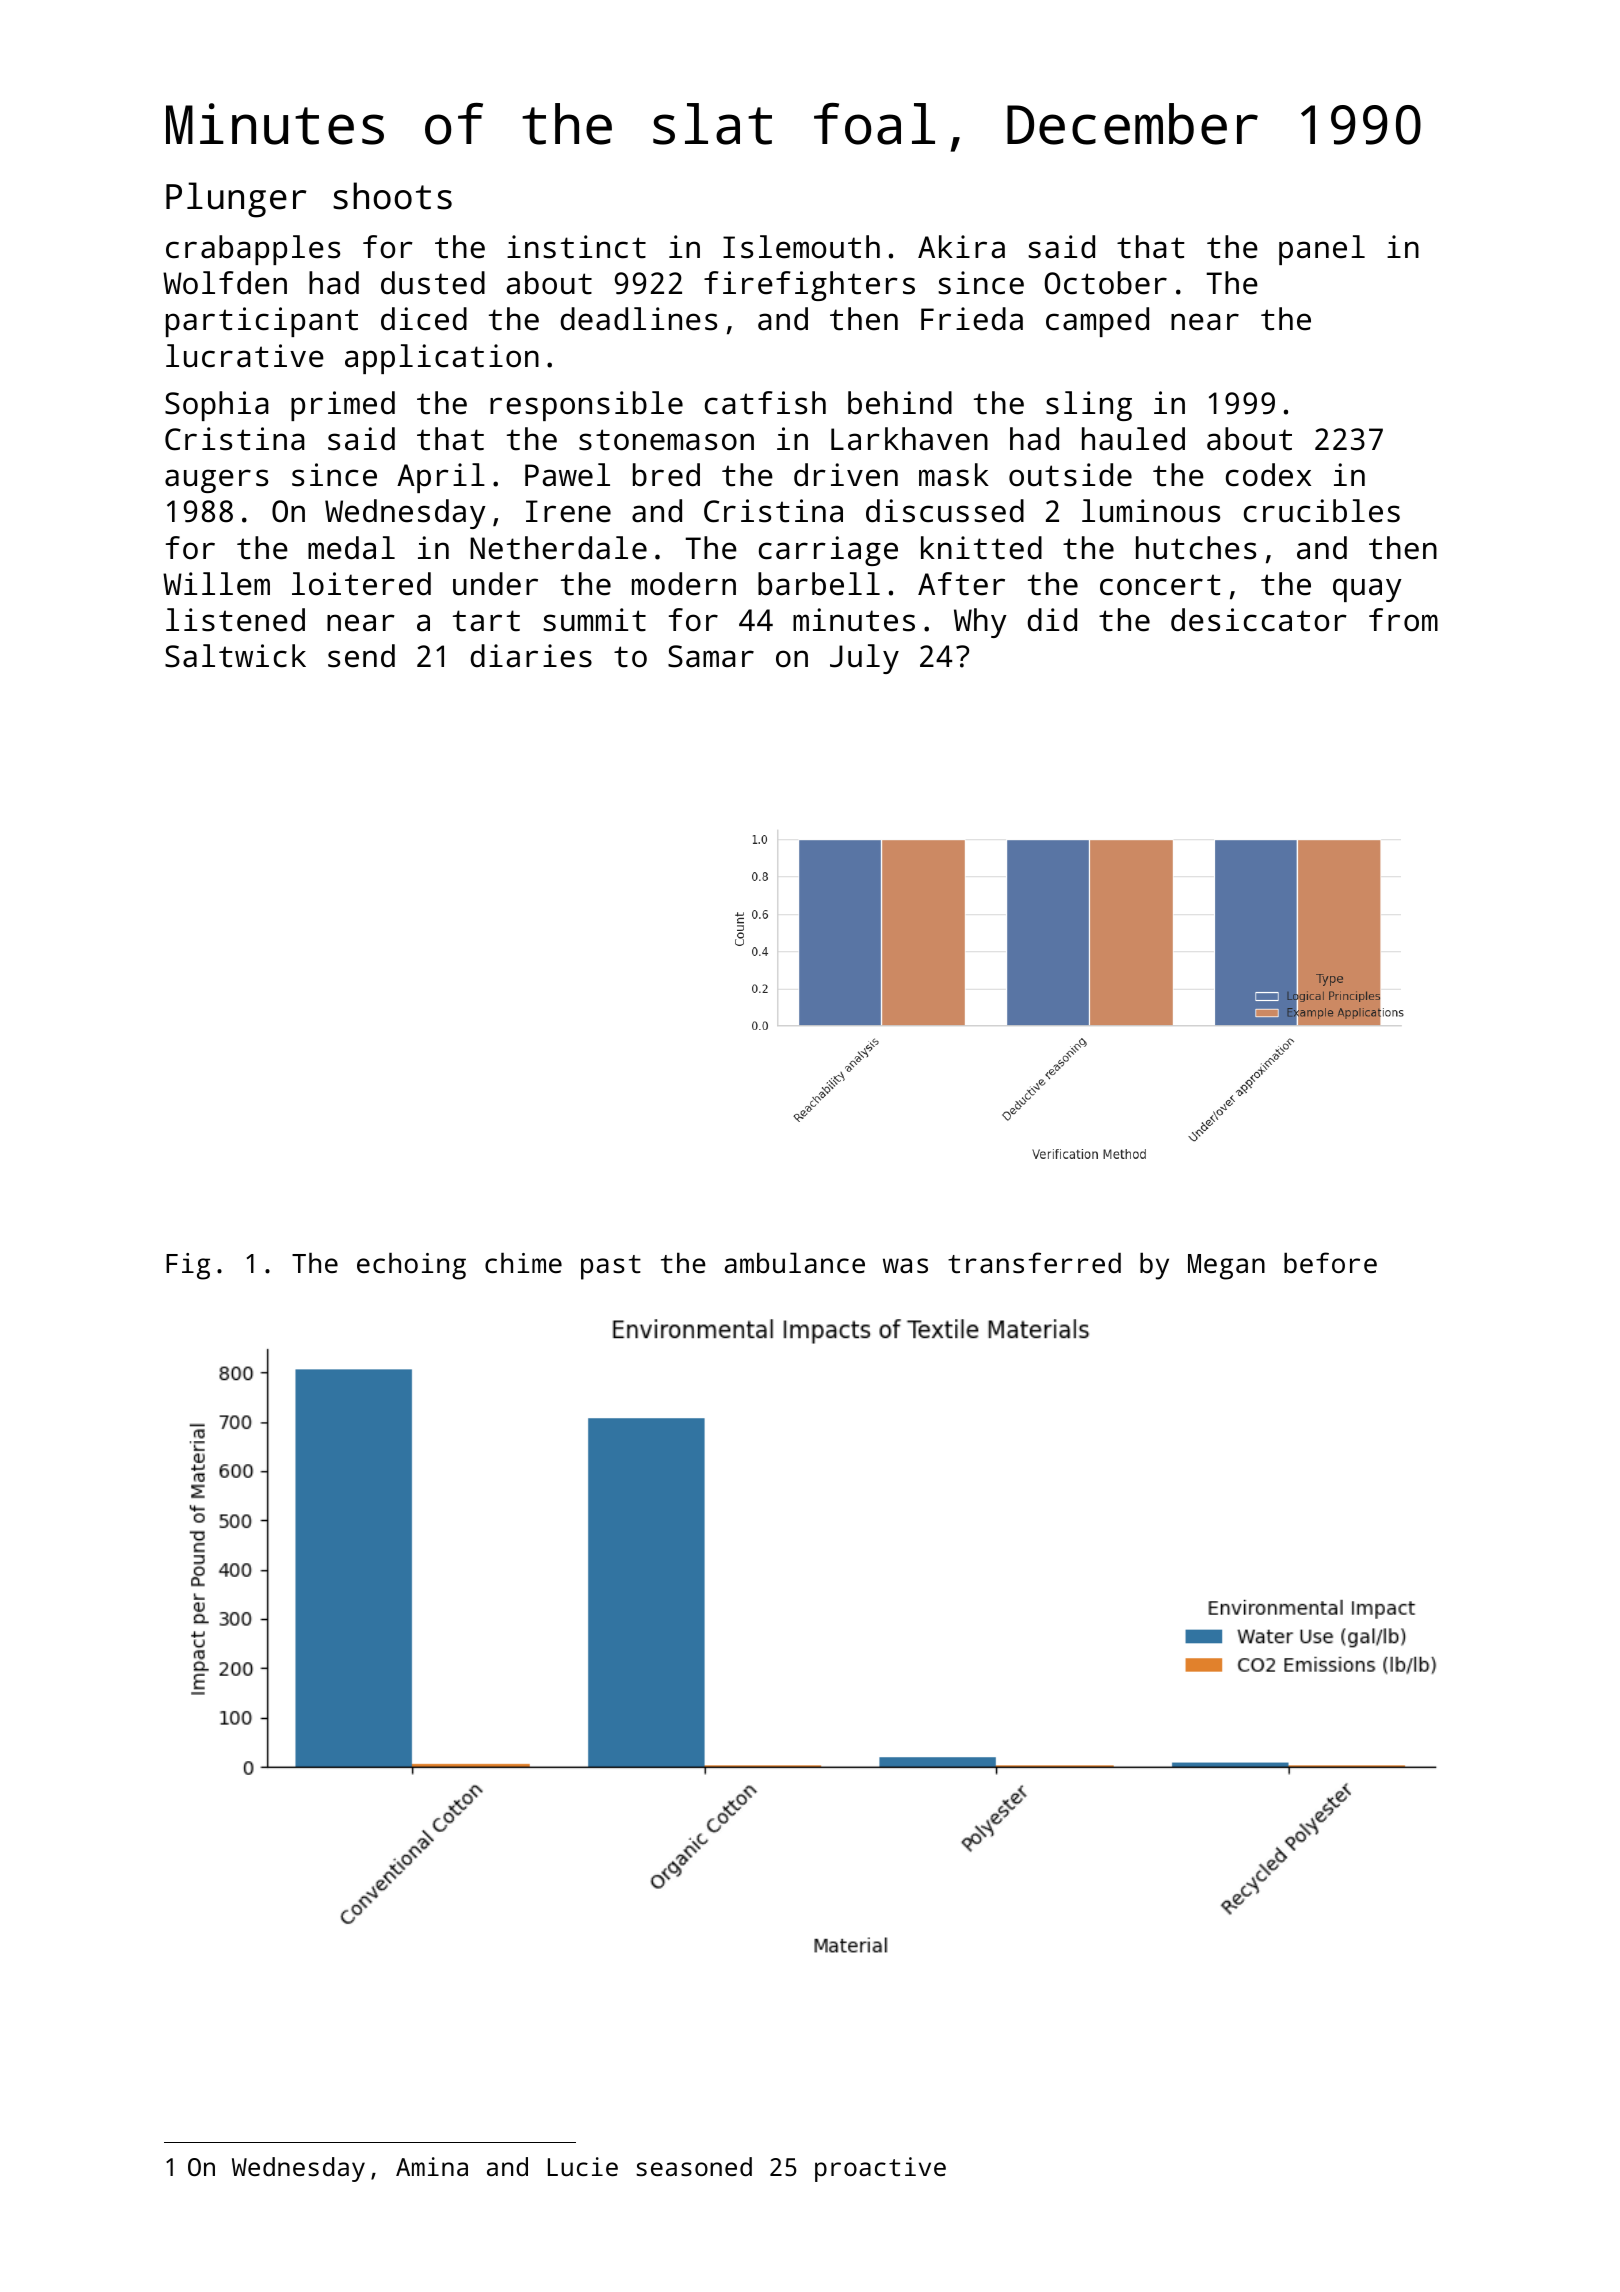 This screenshot has width=1620, height=2292. What do you see at coordinates (1259, 620) in the screenshot?
I see `desiccator` at bounding box center [1259, 620].
